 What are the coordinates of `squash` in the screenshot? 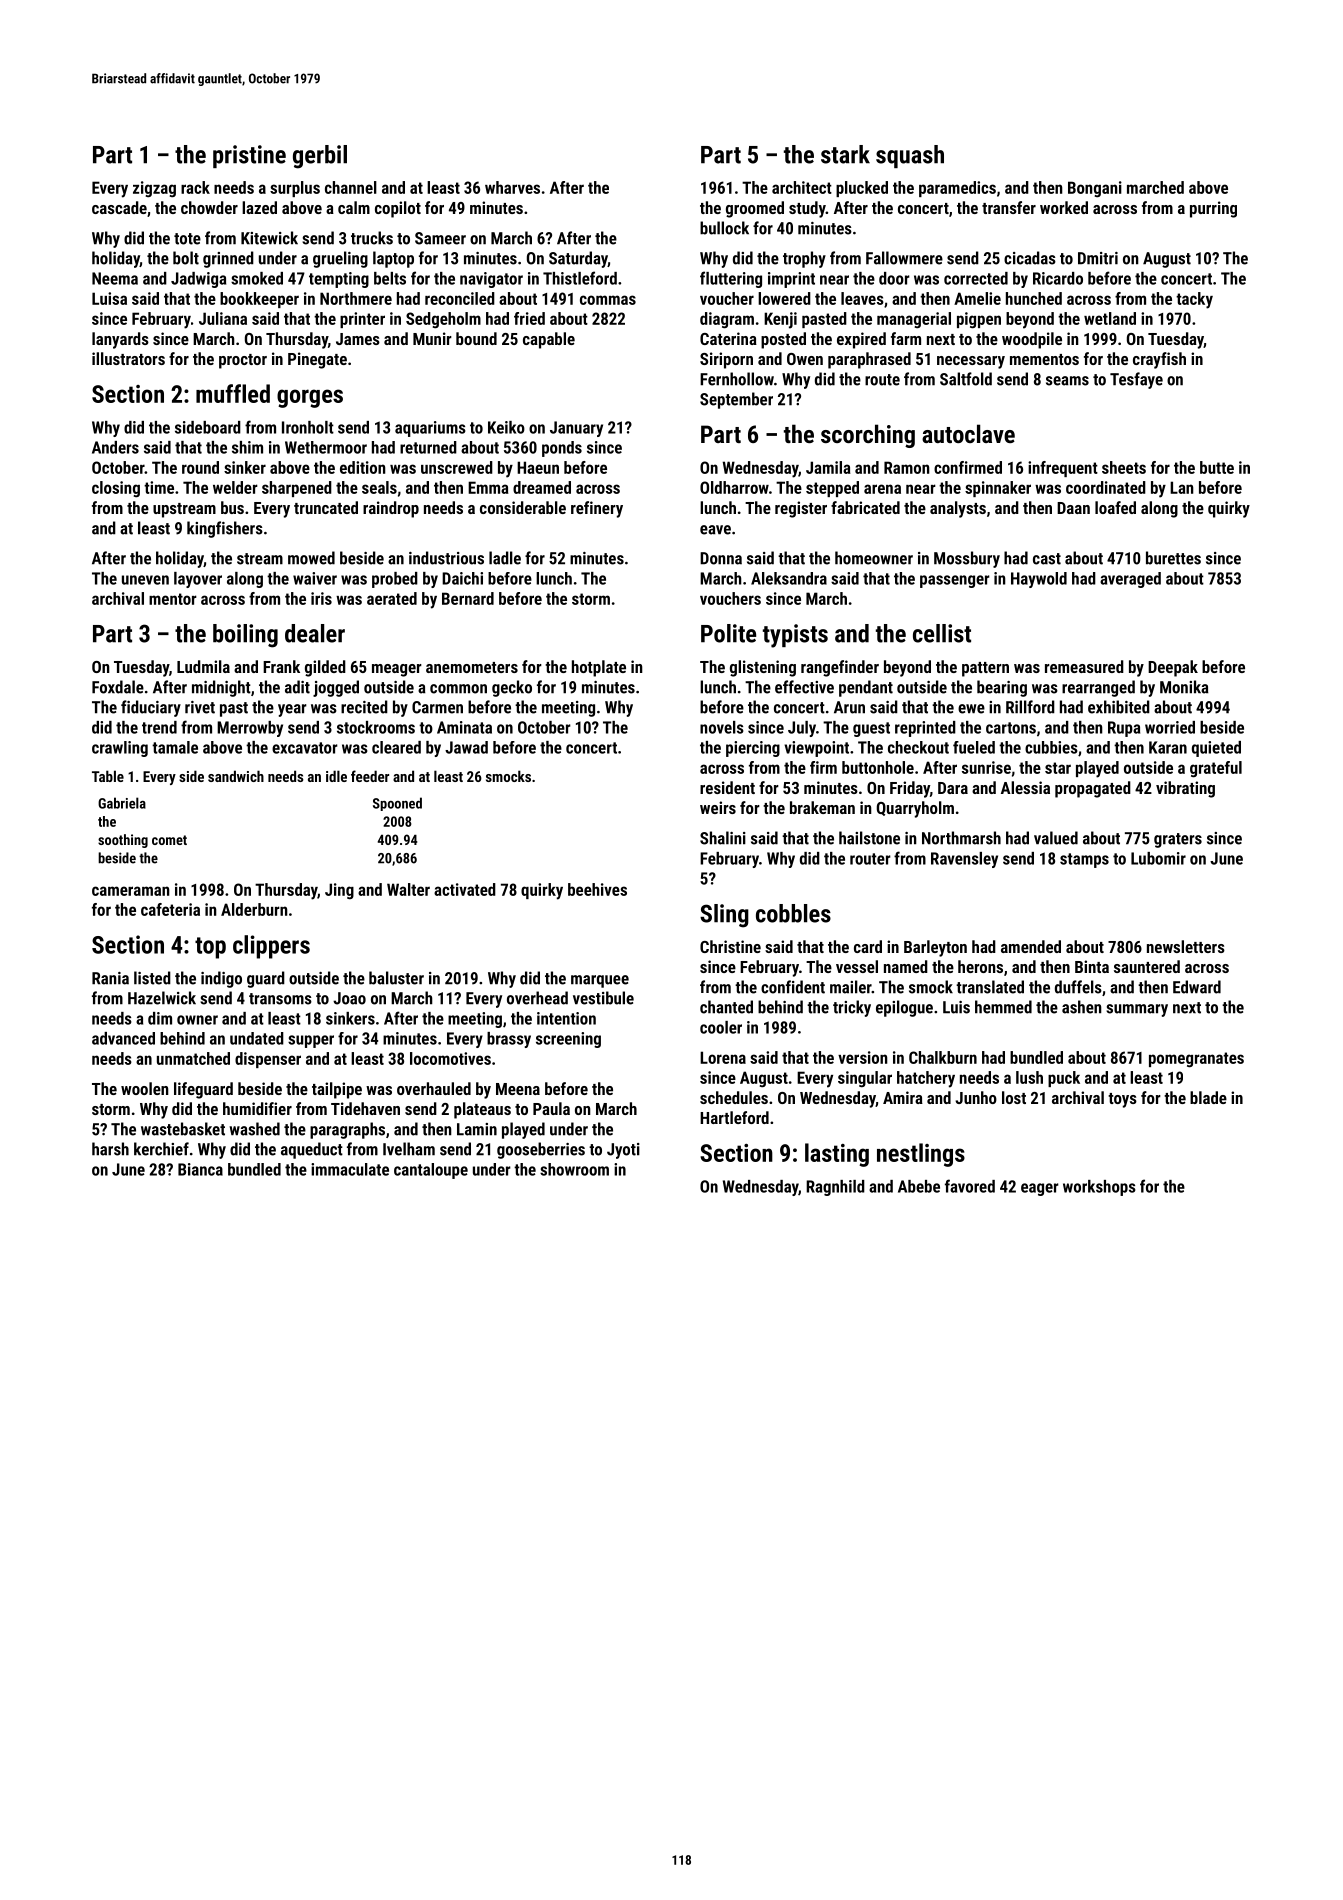 It's located at (910, 156).
